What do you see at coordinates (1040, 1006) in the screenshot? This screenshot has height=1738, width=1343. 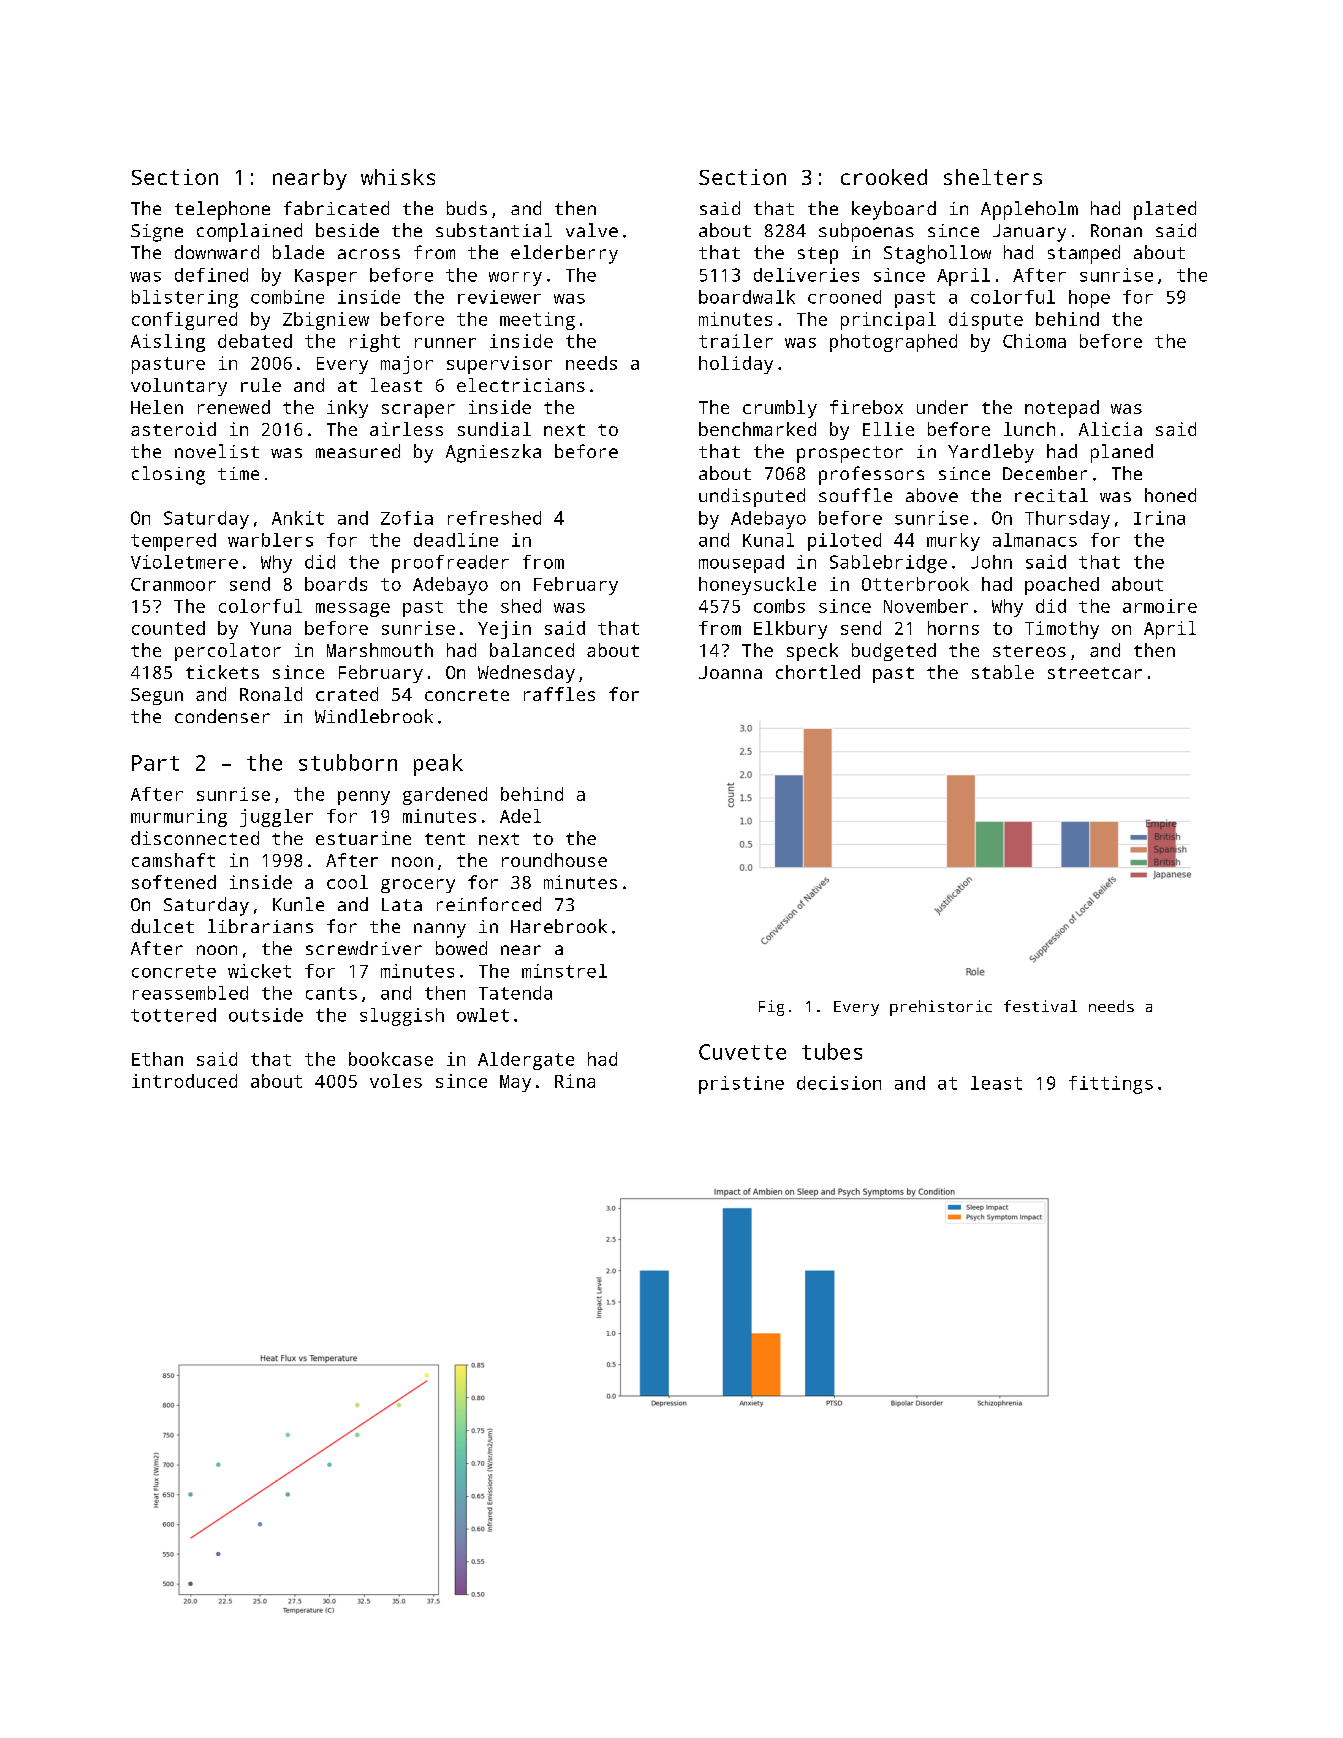 I see `festival` at bounding box center [1040, 1006].
